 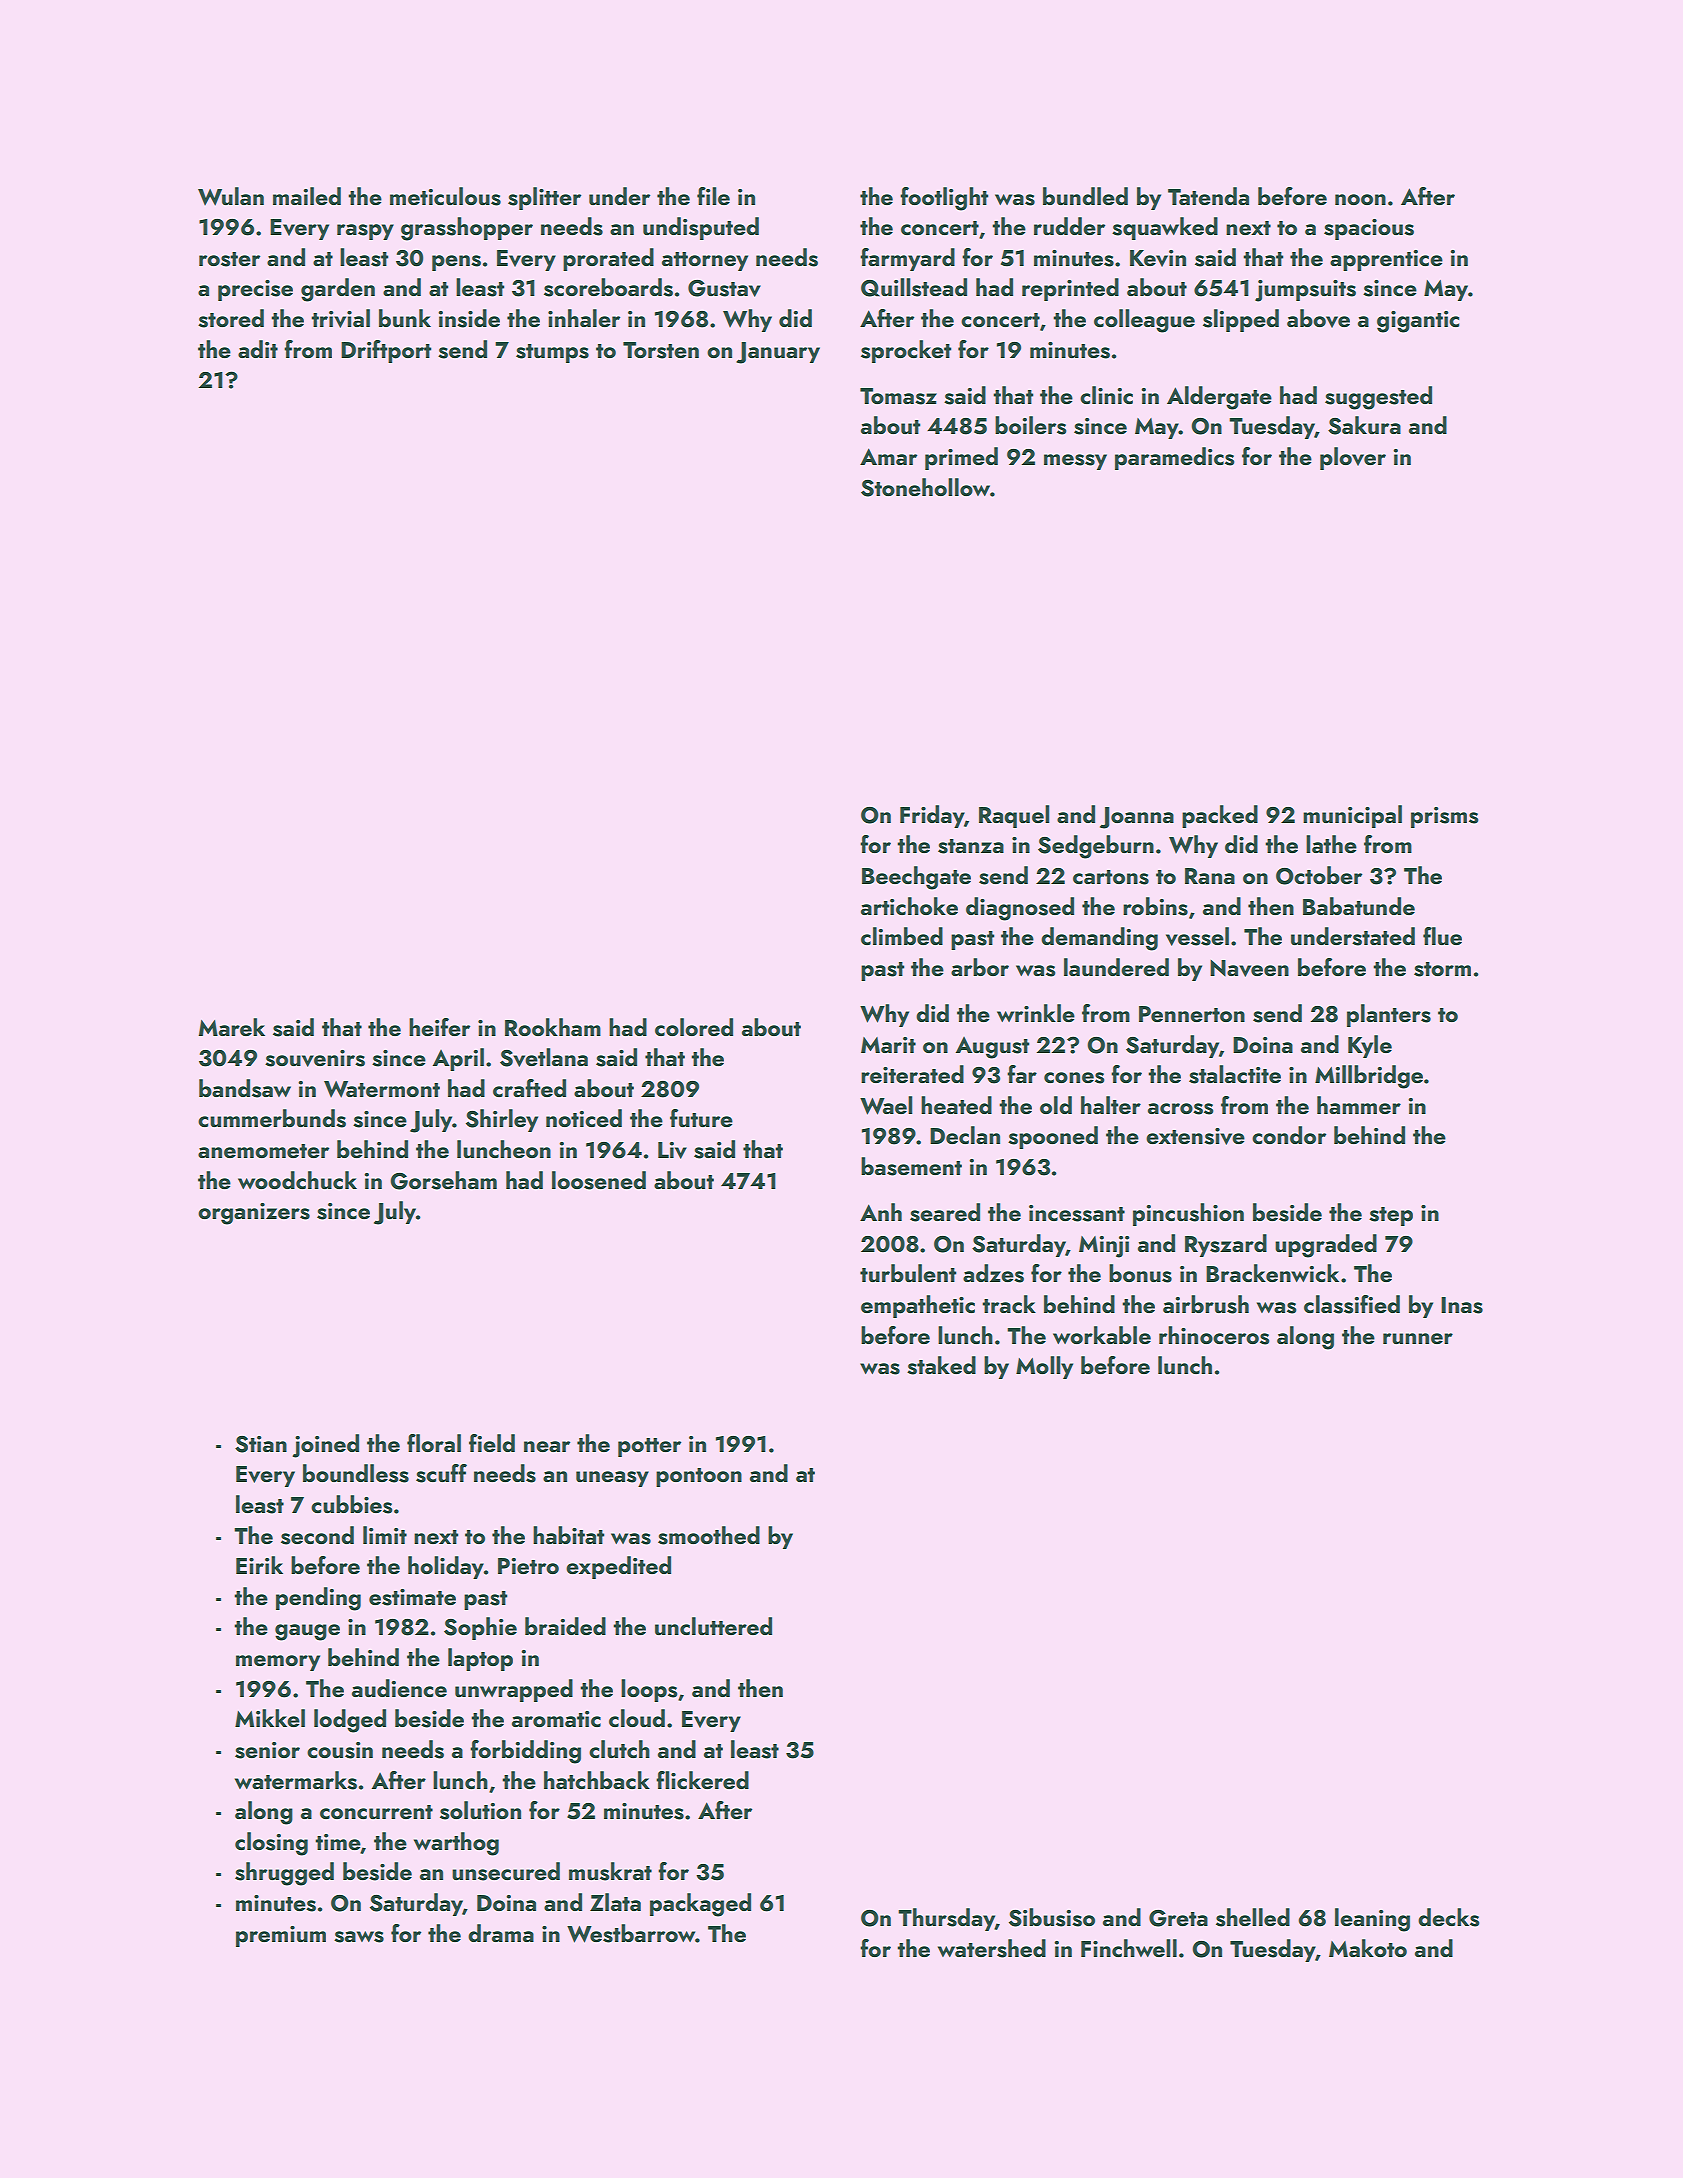 I want to click on Sakura, so click(x=1364, y=425).
